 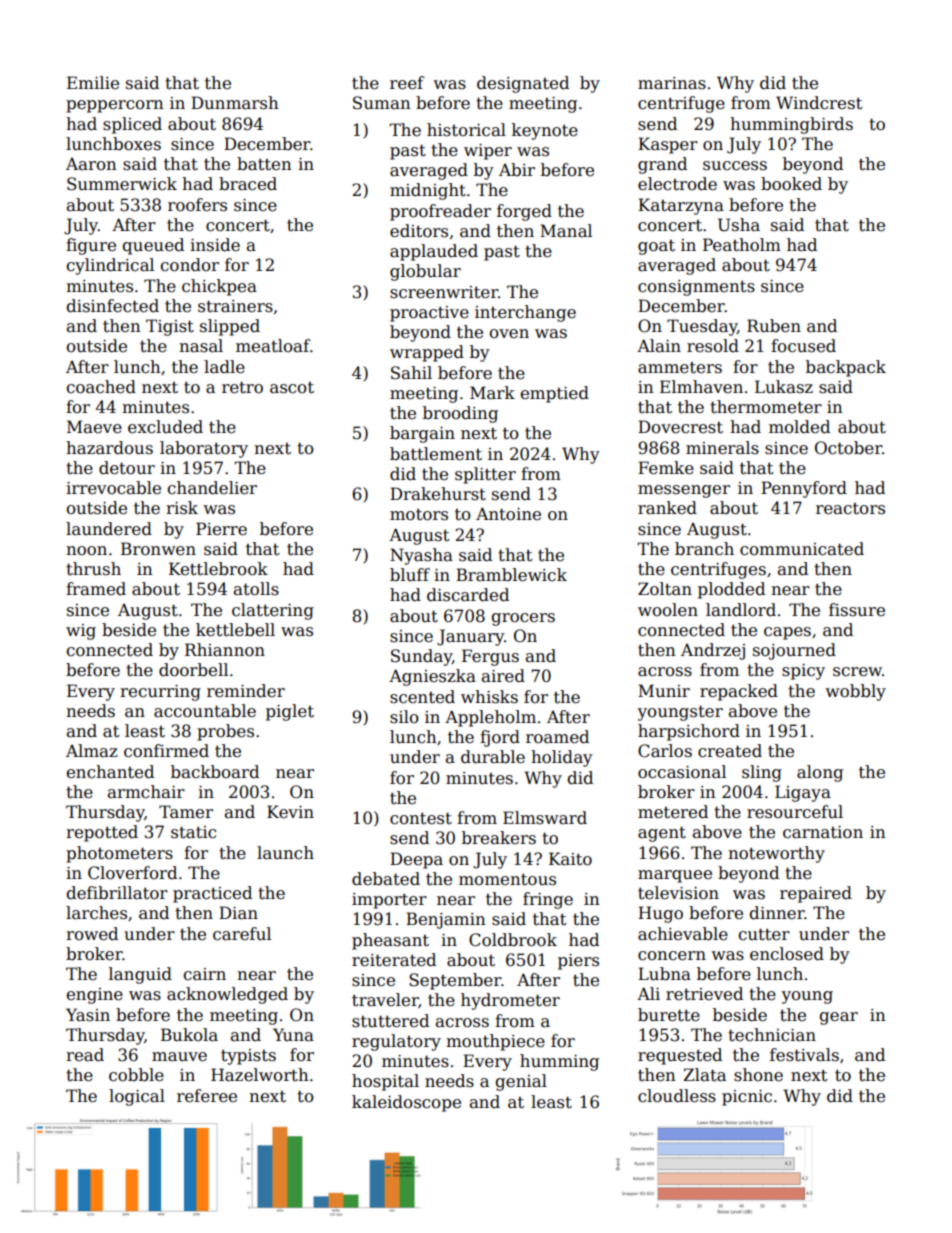 I want to click on Pennyford, so click(x=804, y=489).
